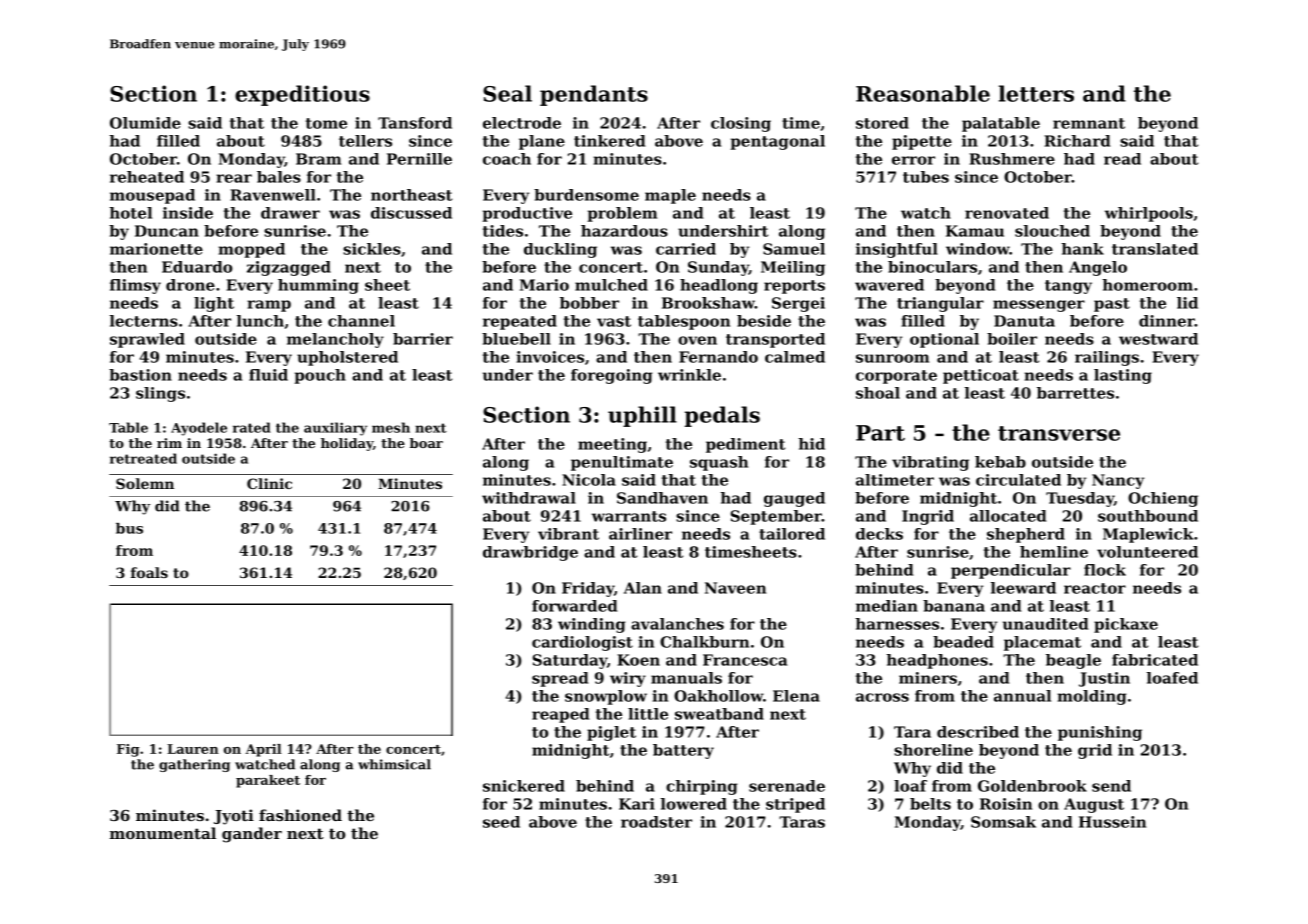  I want to click on expeditious, so click(302, 95).
